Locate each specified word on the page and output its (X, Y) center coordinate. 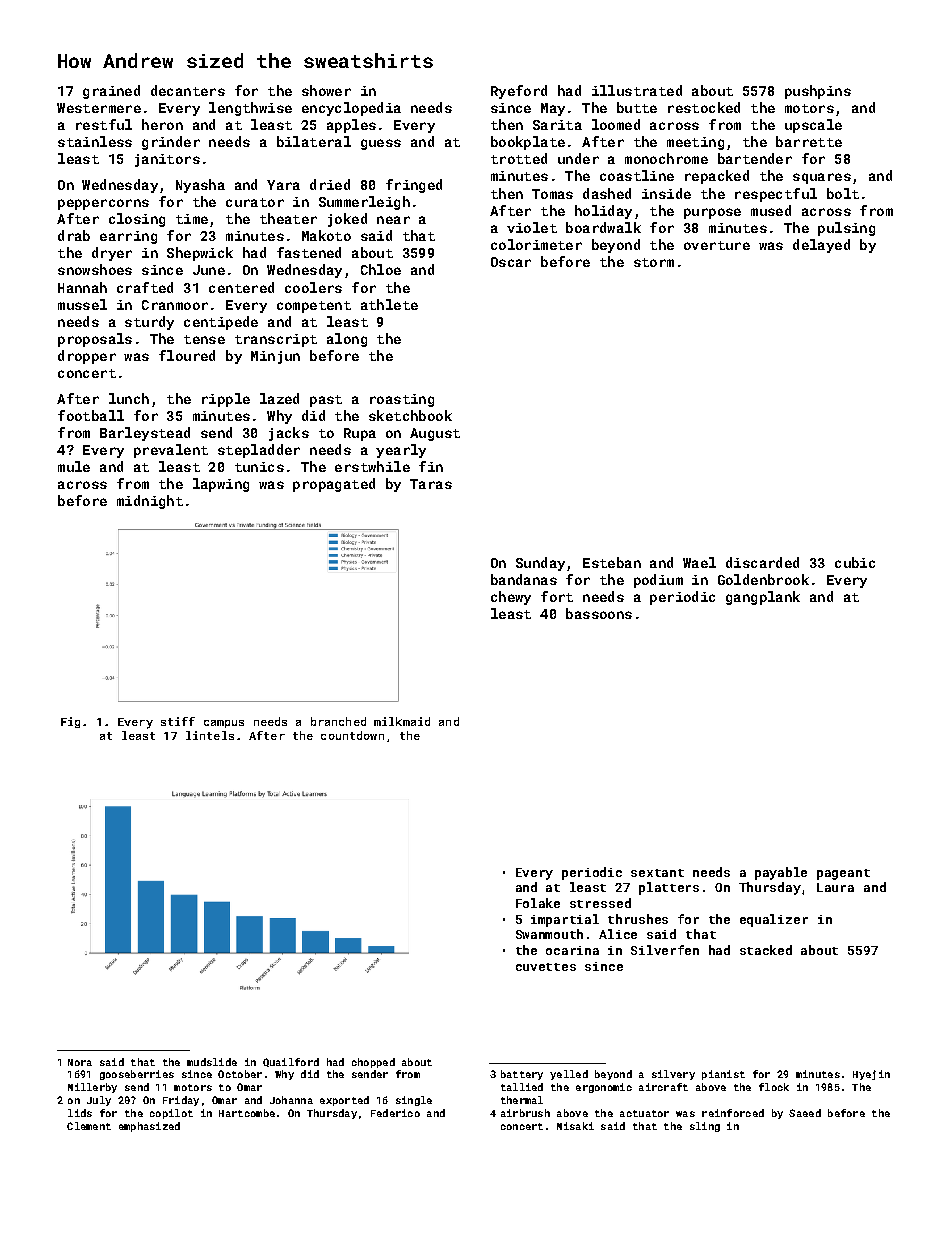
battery (522, 1075)
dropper (87, 357)
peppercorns (103, 204)
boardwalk (603, 227)
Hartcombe (247, 1113)
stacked (766, 950)
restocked (704, 107)
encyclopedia (351, 109)
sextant (657, 873)
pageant (843, 874)
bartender (755, 158)
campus (224, 724)
